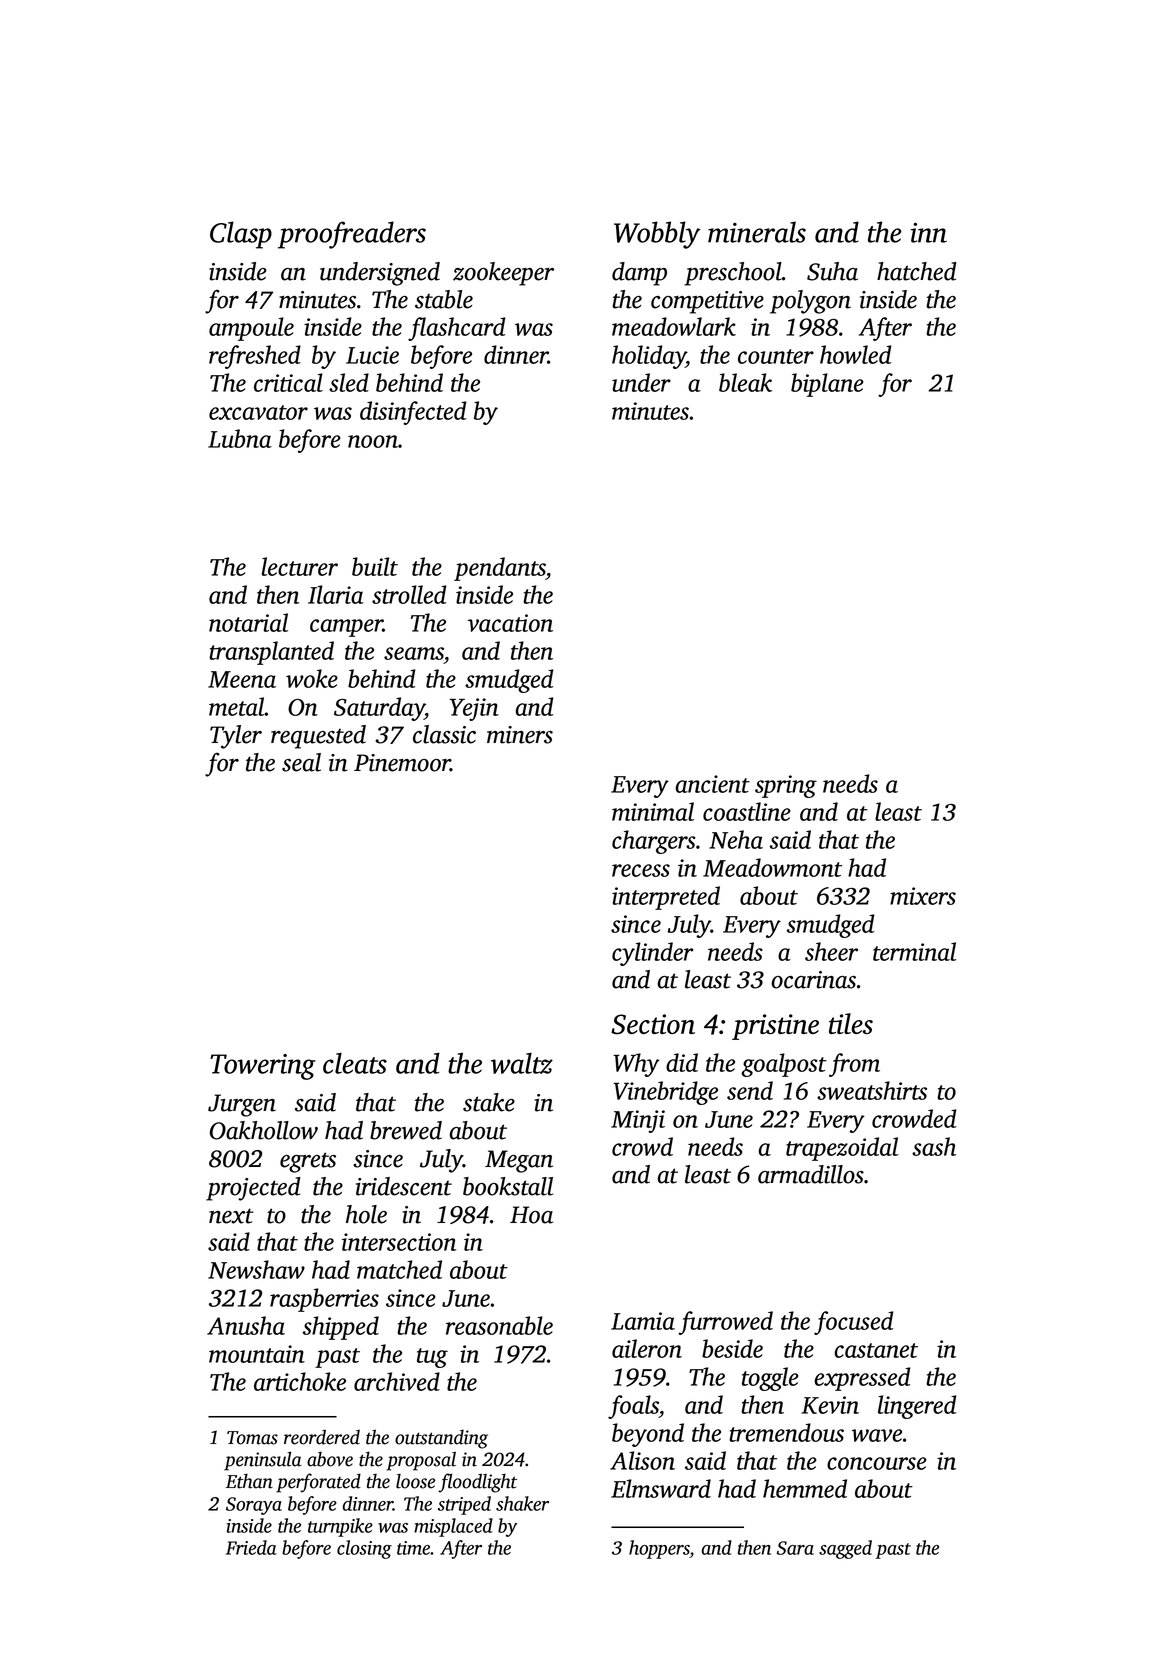 Image resolution: width=1165 pixels, height=1654 pixels. I want to click on waltz, so click(522, 1063).
